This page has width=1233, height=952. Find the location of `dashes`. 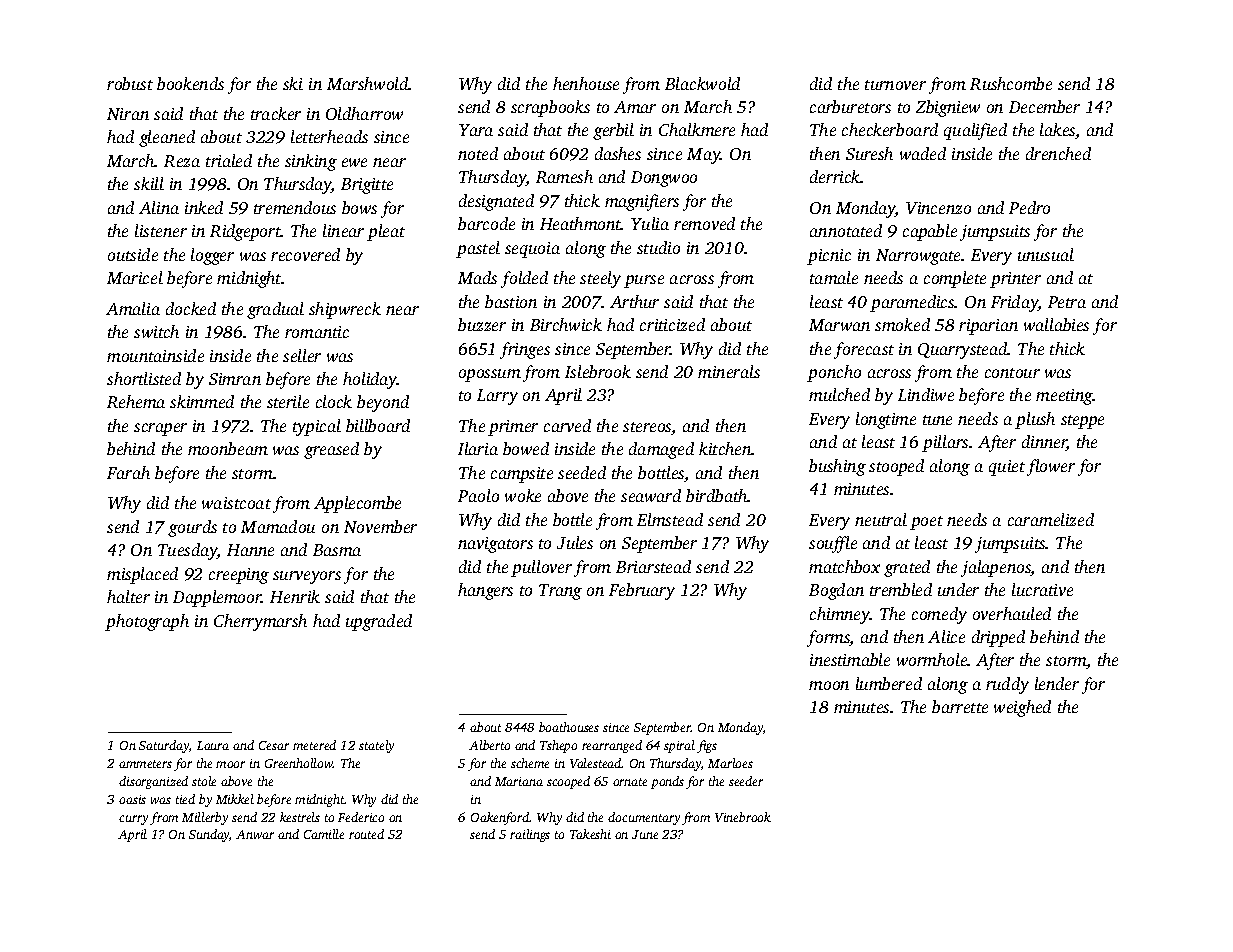

dashes is located at coordinates (618, 153).
